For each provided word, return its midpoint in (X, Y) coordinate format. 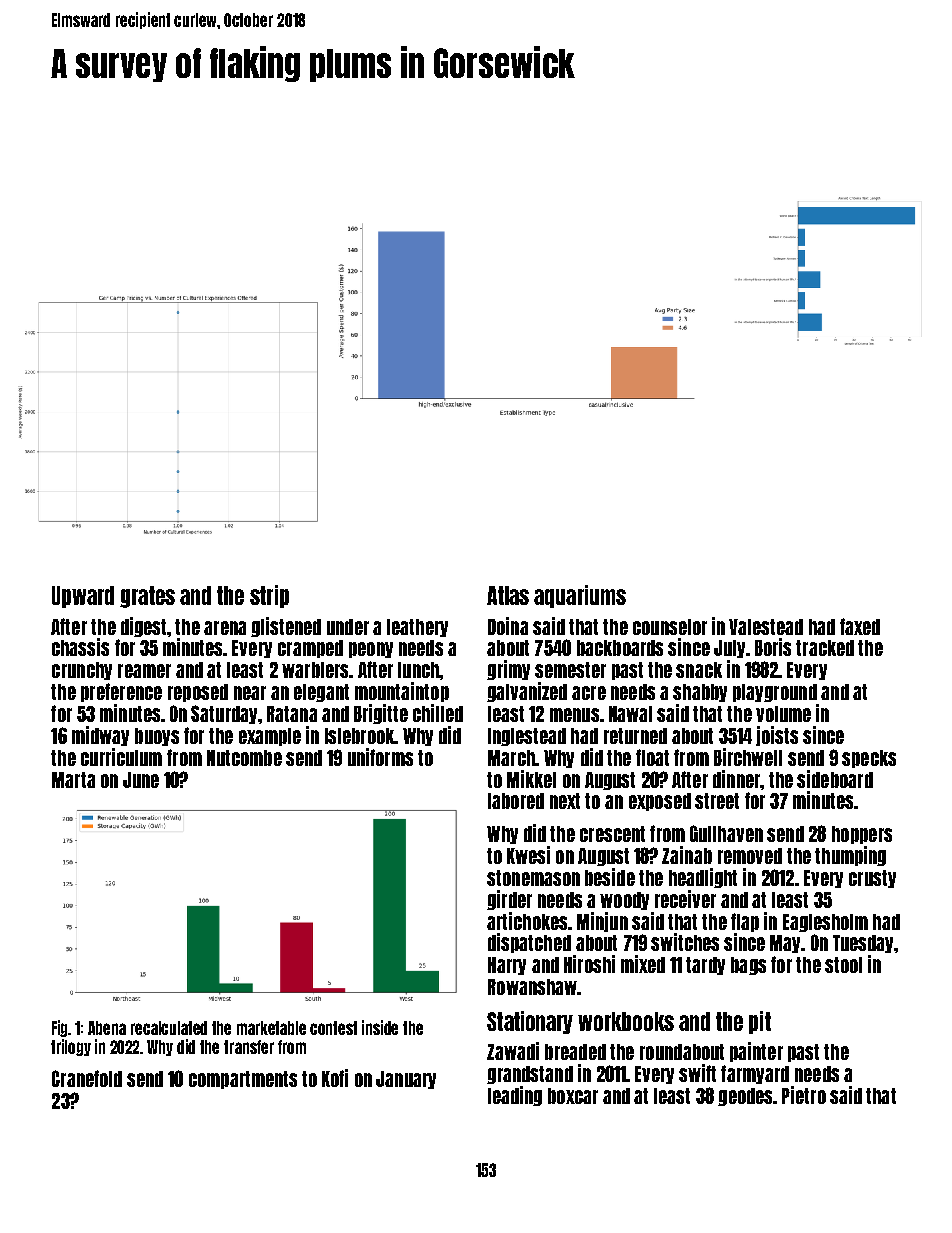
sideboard (835, 779)
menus (574, 715)
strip (269, 596)
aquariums (580, 596)
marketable (271, 1028)
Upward (83, 597)
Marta (73, 780)
